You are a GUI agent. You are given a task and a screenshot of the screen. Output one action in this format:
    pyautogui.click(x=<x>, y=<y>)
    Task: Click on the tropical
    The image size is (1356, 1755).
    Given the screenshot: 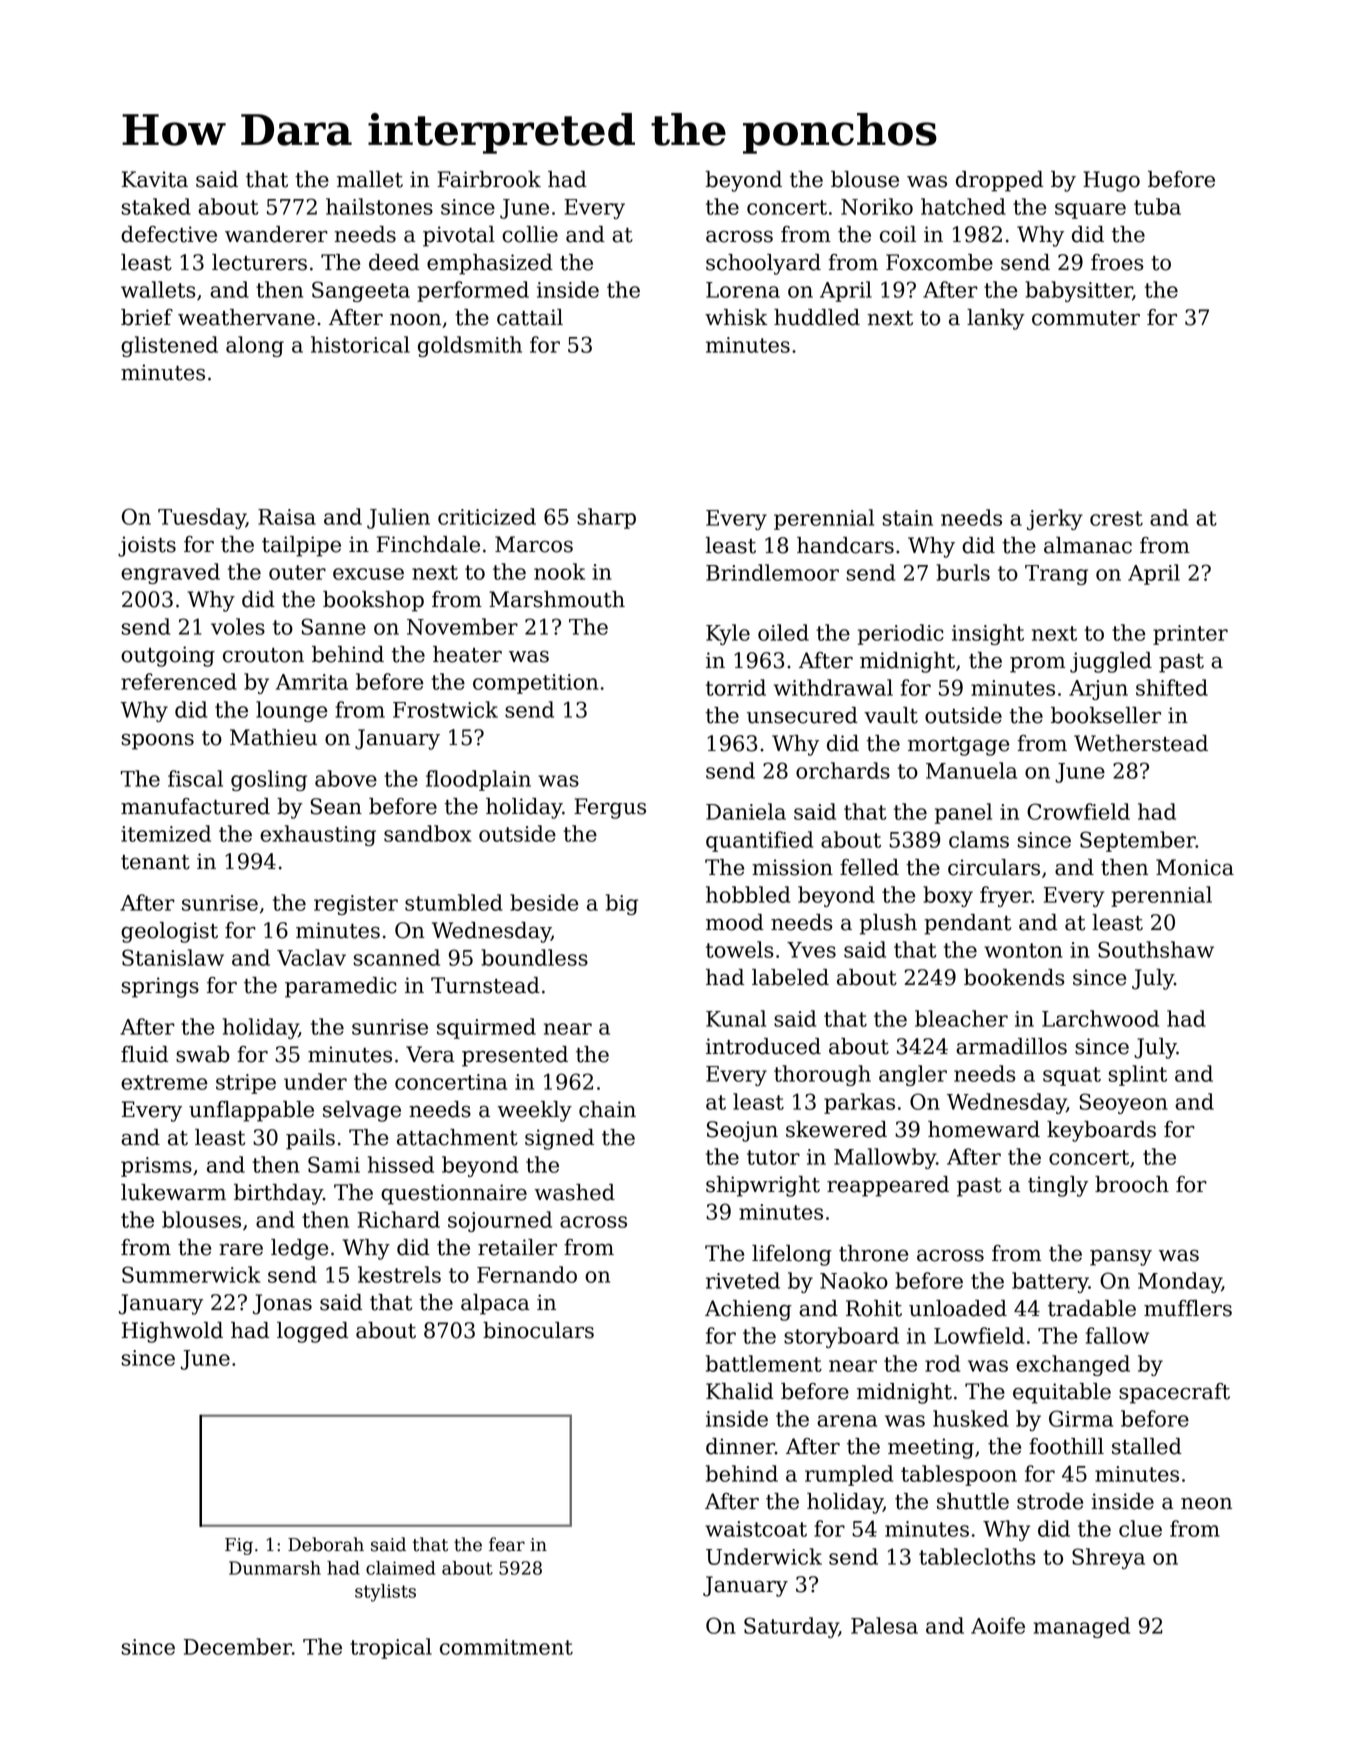 What is the action you would take?
    pyautogui.click(x=391, y=1648)
